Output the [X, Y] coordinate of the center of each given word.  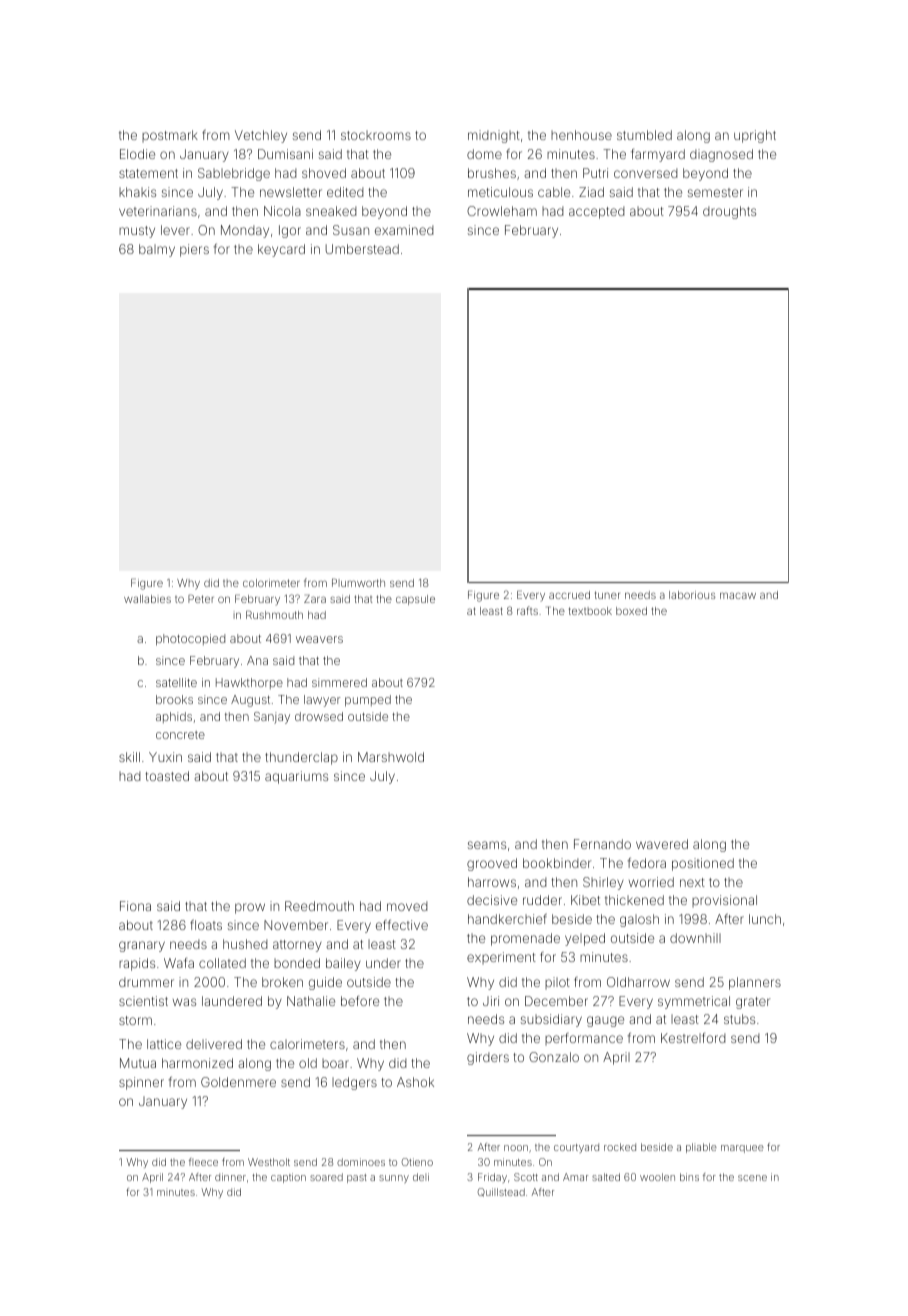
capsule [415, 600]
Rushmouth [274, 615]
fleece [203, 1162]
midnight [494, 136]
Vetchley [261, 136]
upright [755, 136]
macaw [738, 596]
